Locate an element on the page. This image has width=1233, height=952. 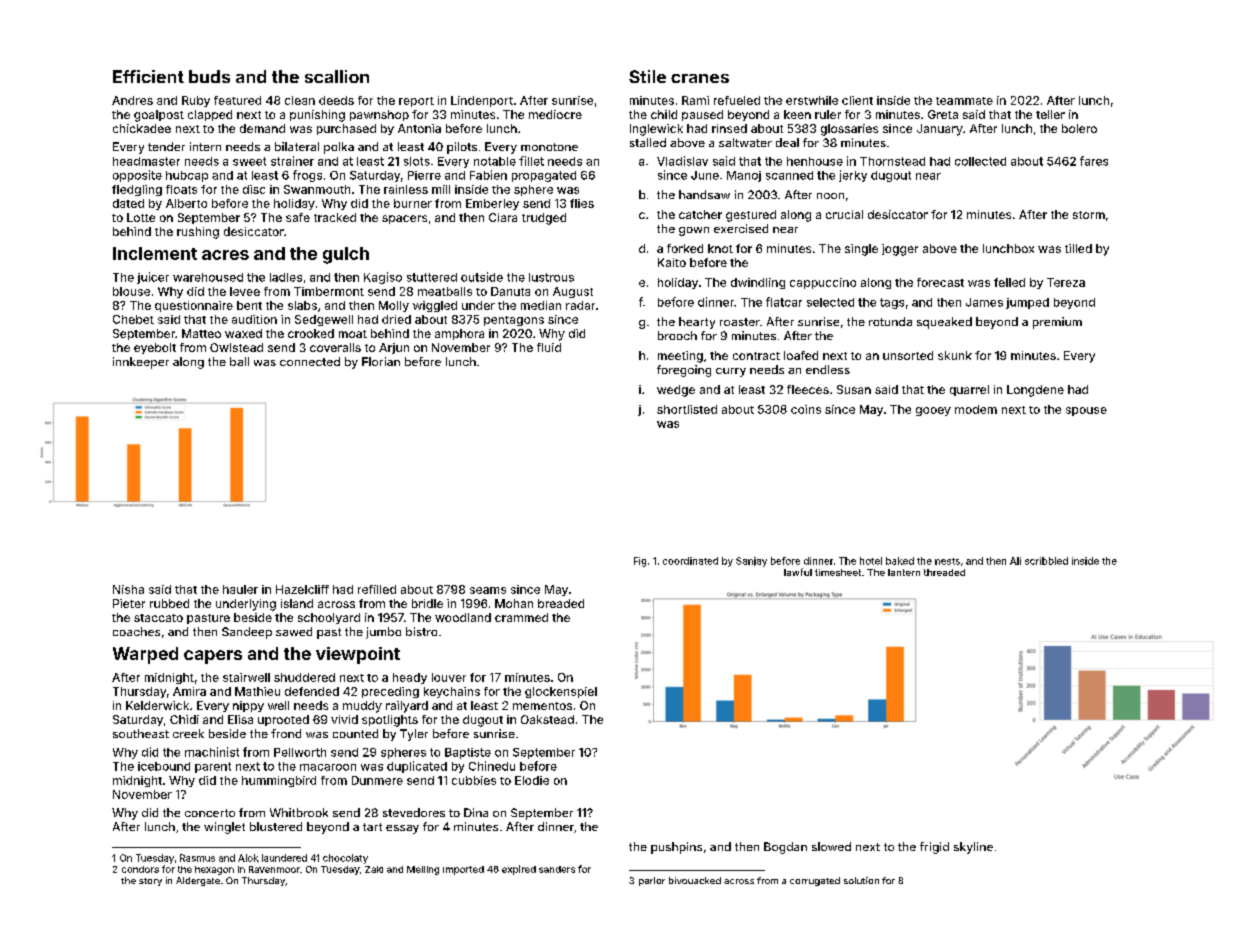
breaded is located at coordinates (561, 603).
